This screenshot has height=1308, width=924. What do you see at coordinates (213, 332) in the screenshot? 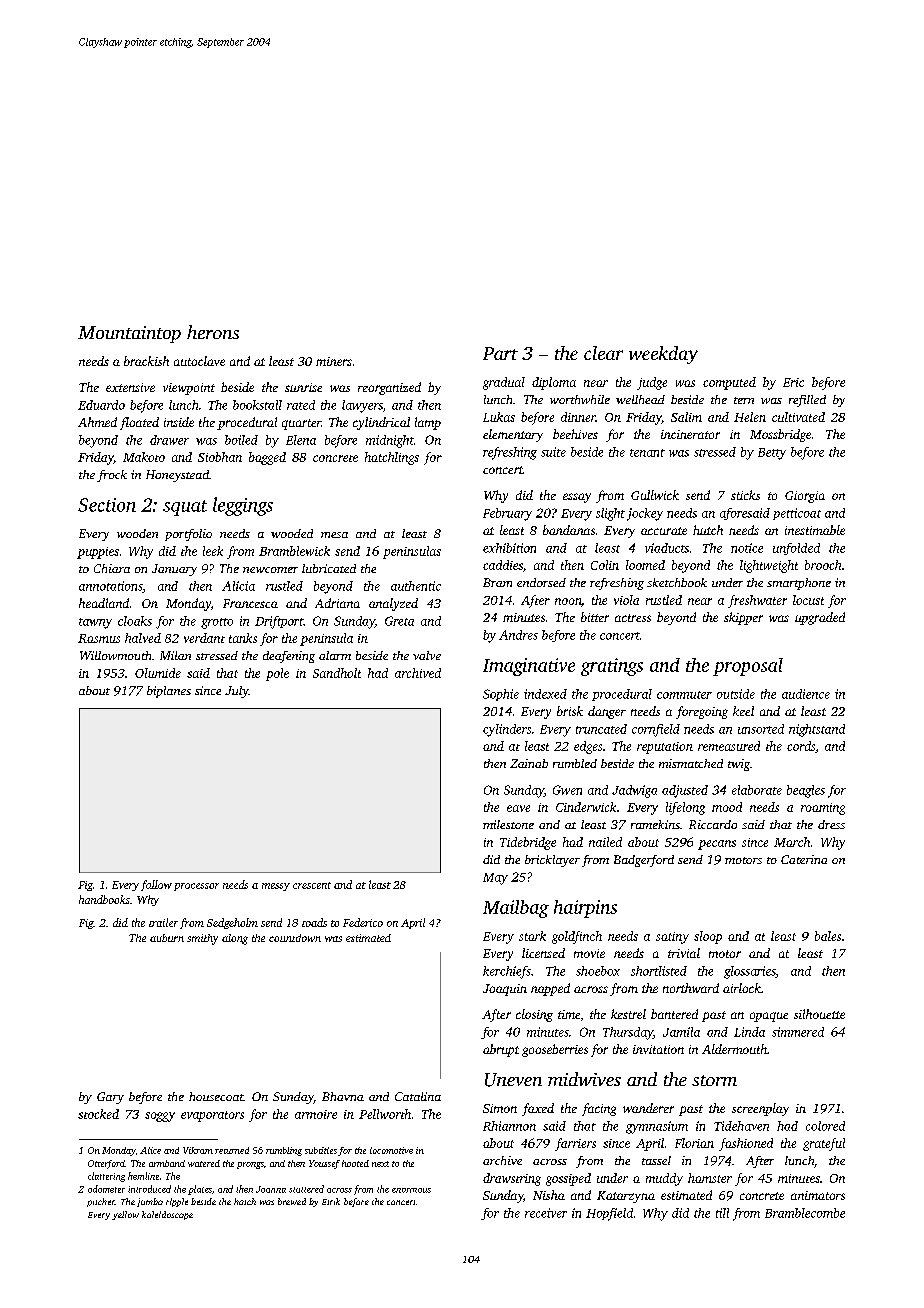
I see `herons` at bounding box center [213, 332].
